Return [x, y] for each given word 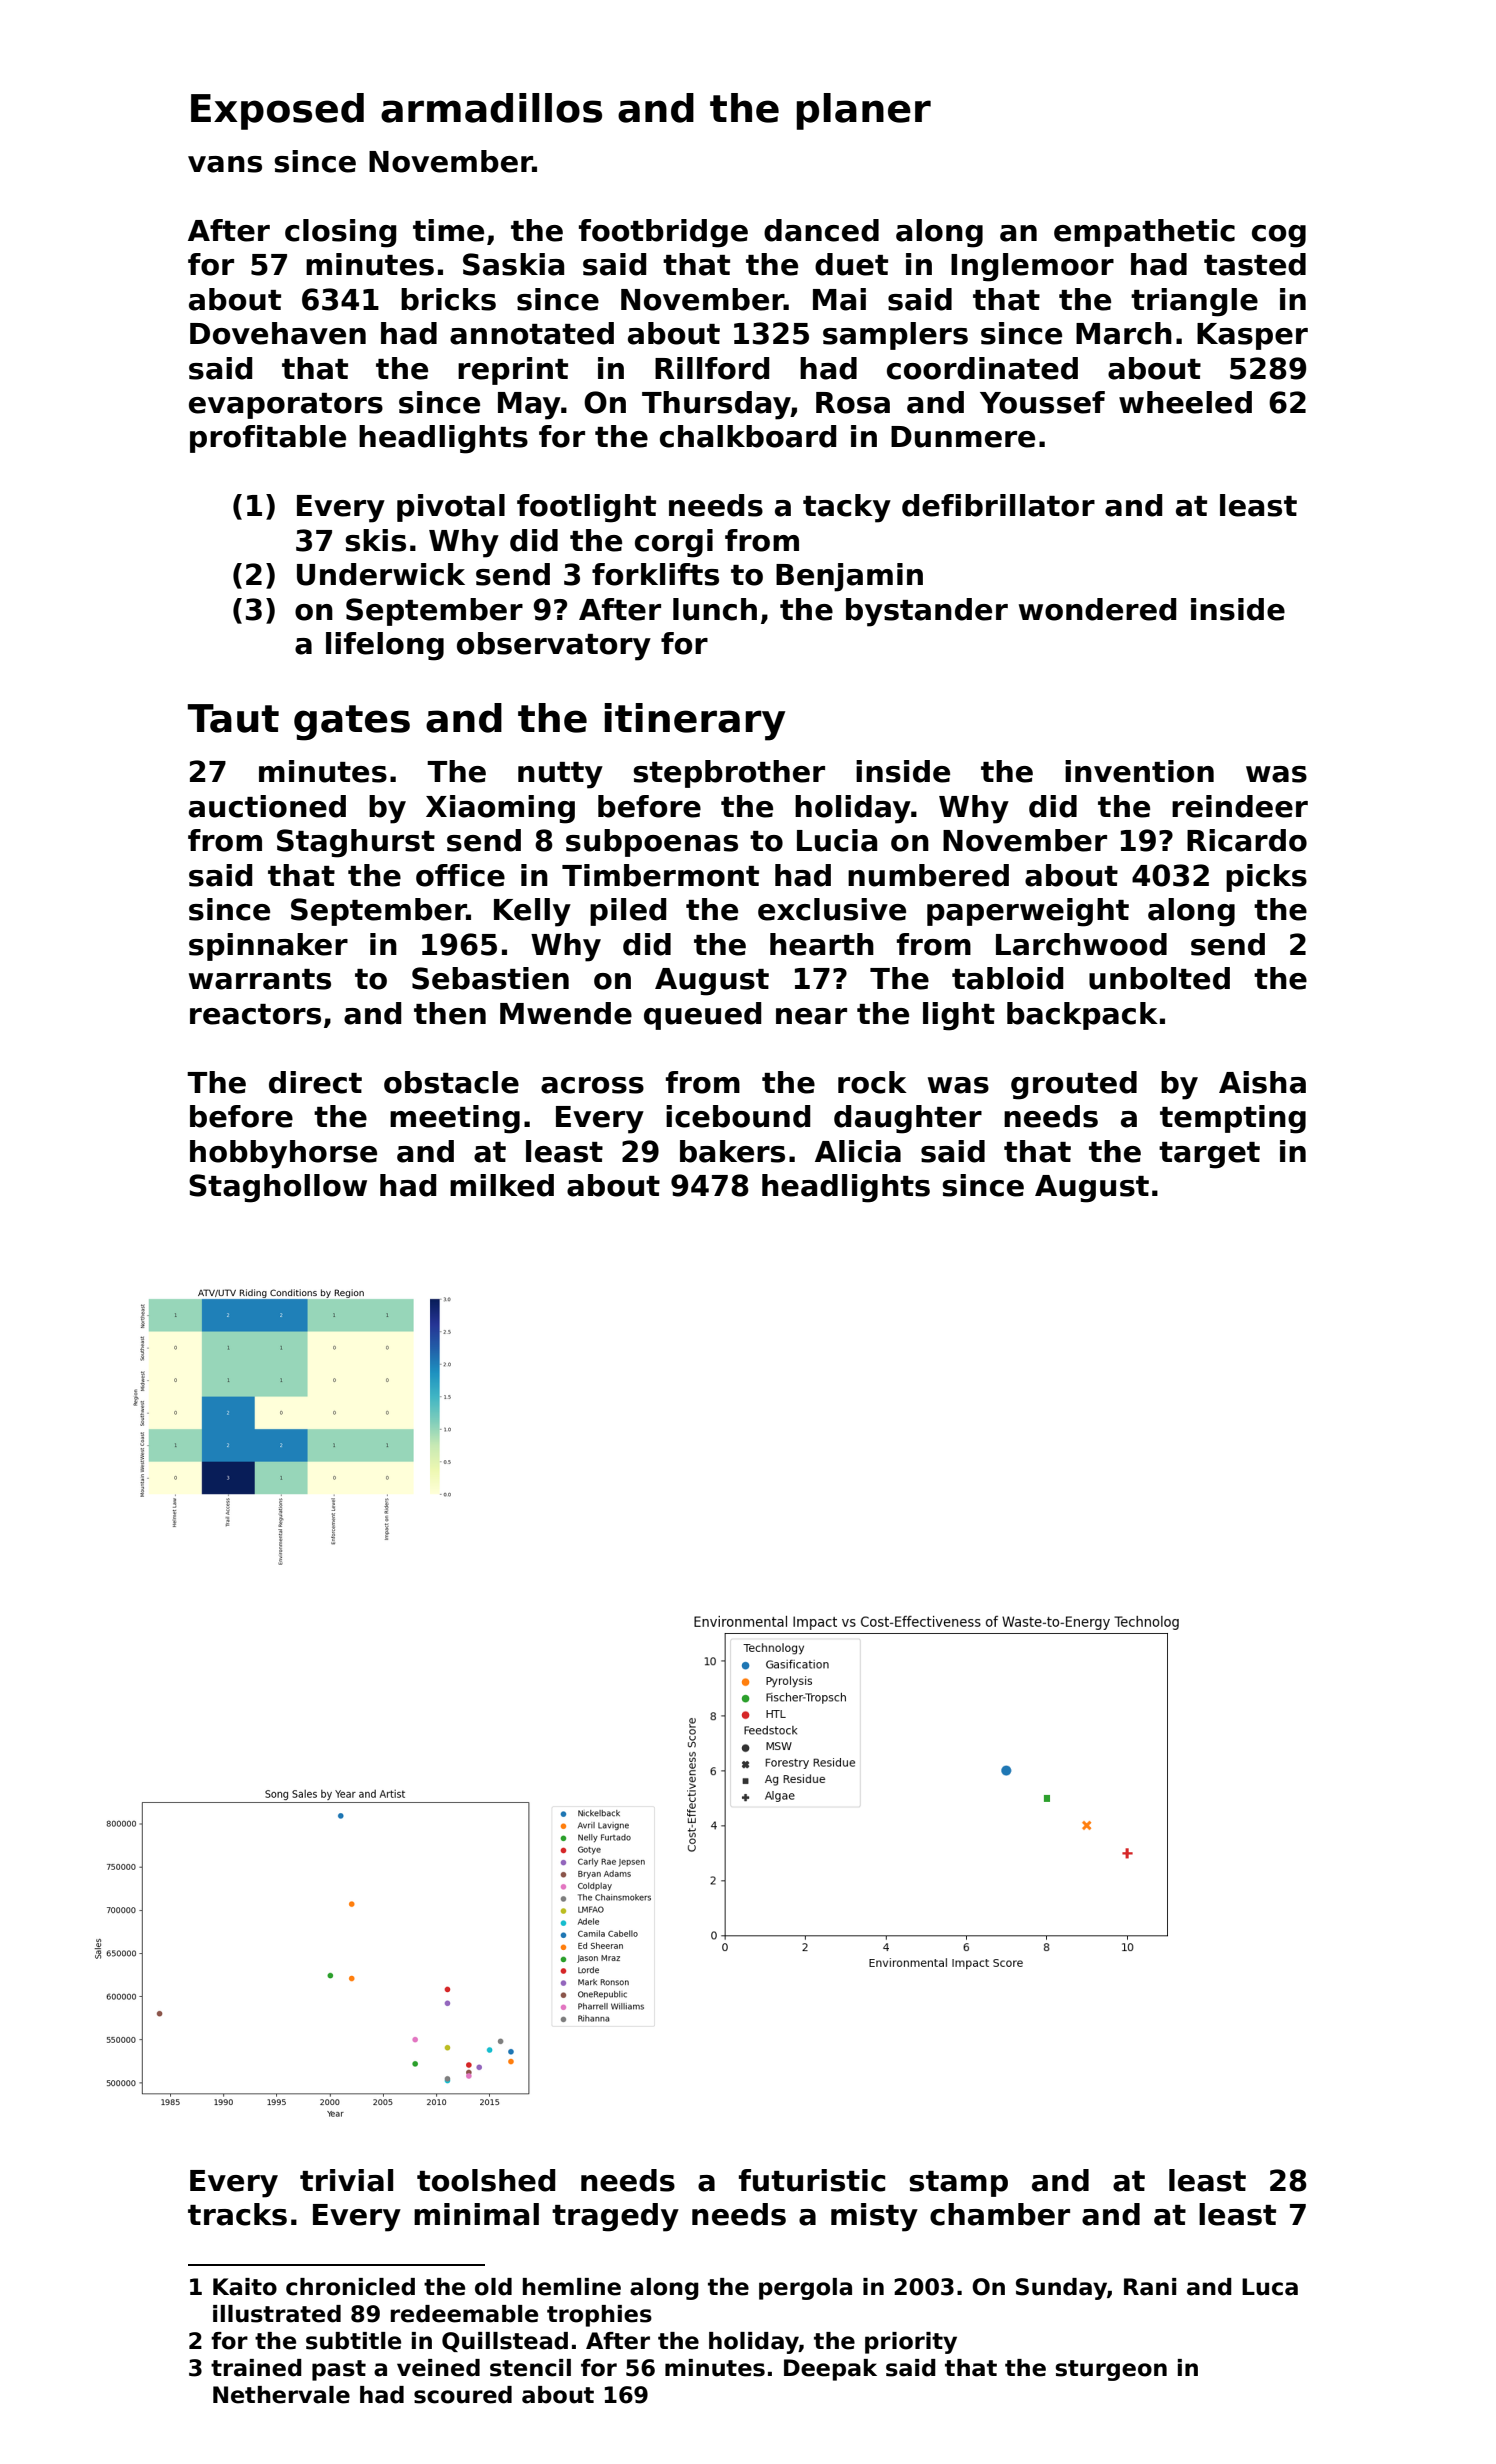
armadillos [491, 108]
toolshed [486, 2180]
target [1209, 1155]
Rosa [853, 403]
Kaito [245, 2287]
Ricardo [1247, 840]
